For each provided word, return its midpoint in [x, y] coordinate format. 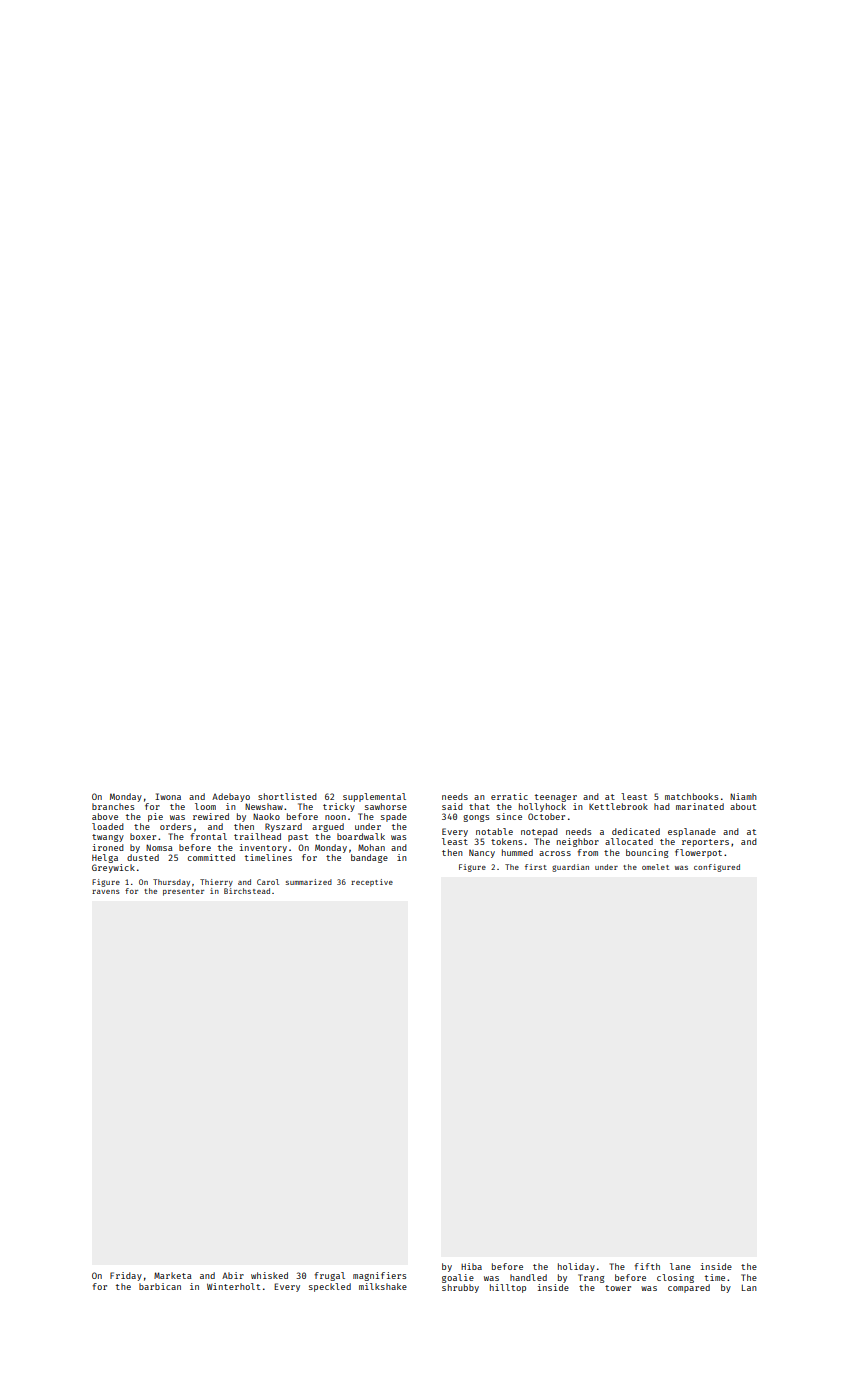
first [536, 867]
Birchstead [247, 891]
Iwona [168, 796]
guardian [570, 868]
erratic [509, 796]
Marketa [173, 1275]
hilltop [508, 1288]
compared [689, 1288]
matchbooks [691, 796]
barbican [160, 1286]
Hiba [471, 1266]
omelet [655, 867]
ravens [106, 892]
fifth [647, 1266]
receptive [372, 883]
